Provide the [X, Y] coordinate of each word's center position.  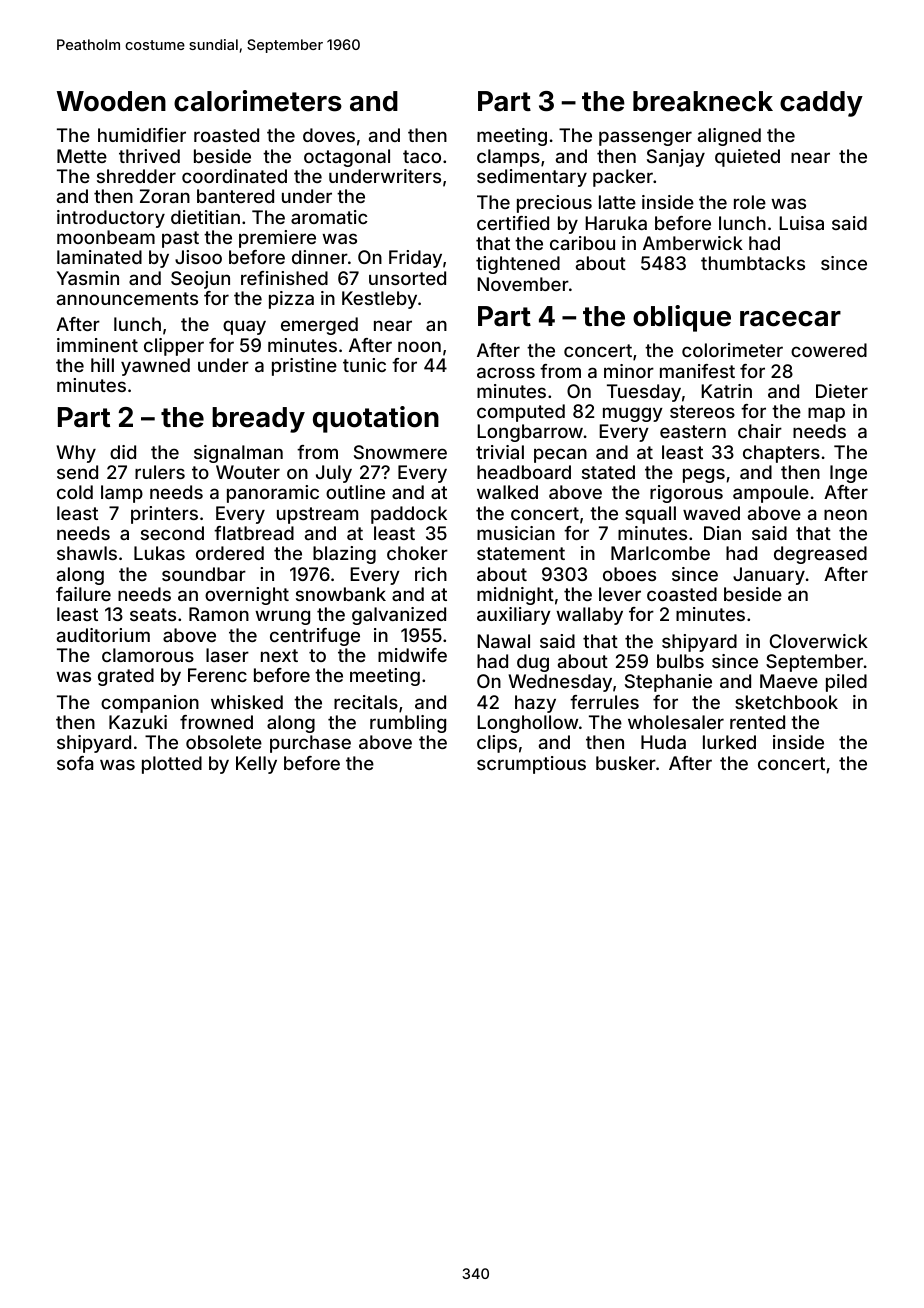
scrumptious [531, 765]
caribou [582, 243]
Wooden [111, 101]
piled [846, 683]
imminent [97, 345]
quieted [747, 158]
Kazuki [138, 722]
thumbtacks [753, 263]
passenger [645, 138]
